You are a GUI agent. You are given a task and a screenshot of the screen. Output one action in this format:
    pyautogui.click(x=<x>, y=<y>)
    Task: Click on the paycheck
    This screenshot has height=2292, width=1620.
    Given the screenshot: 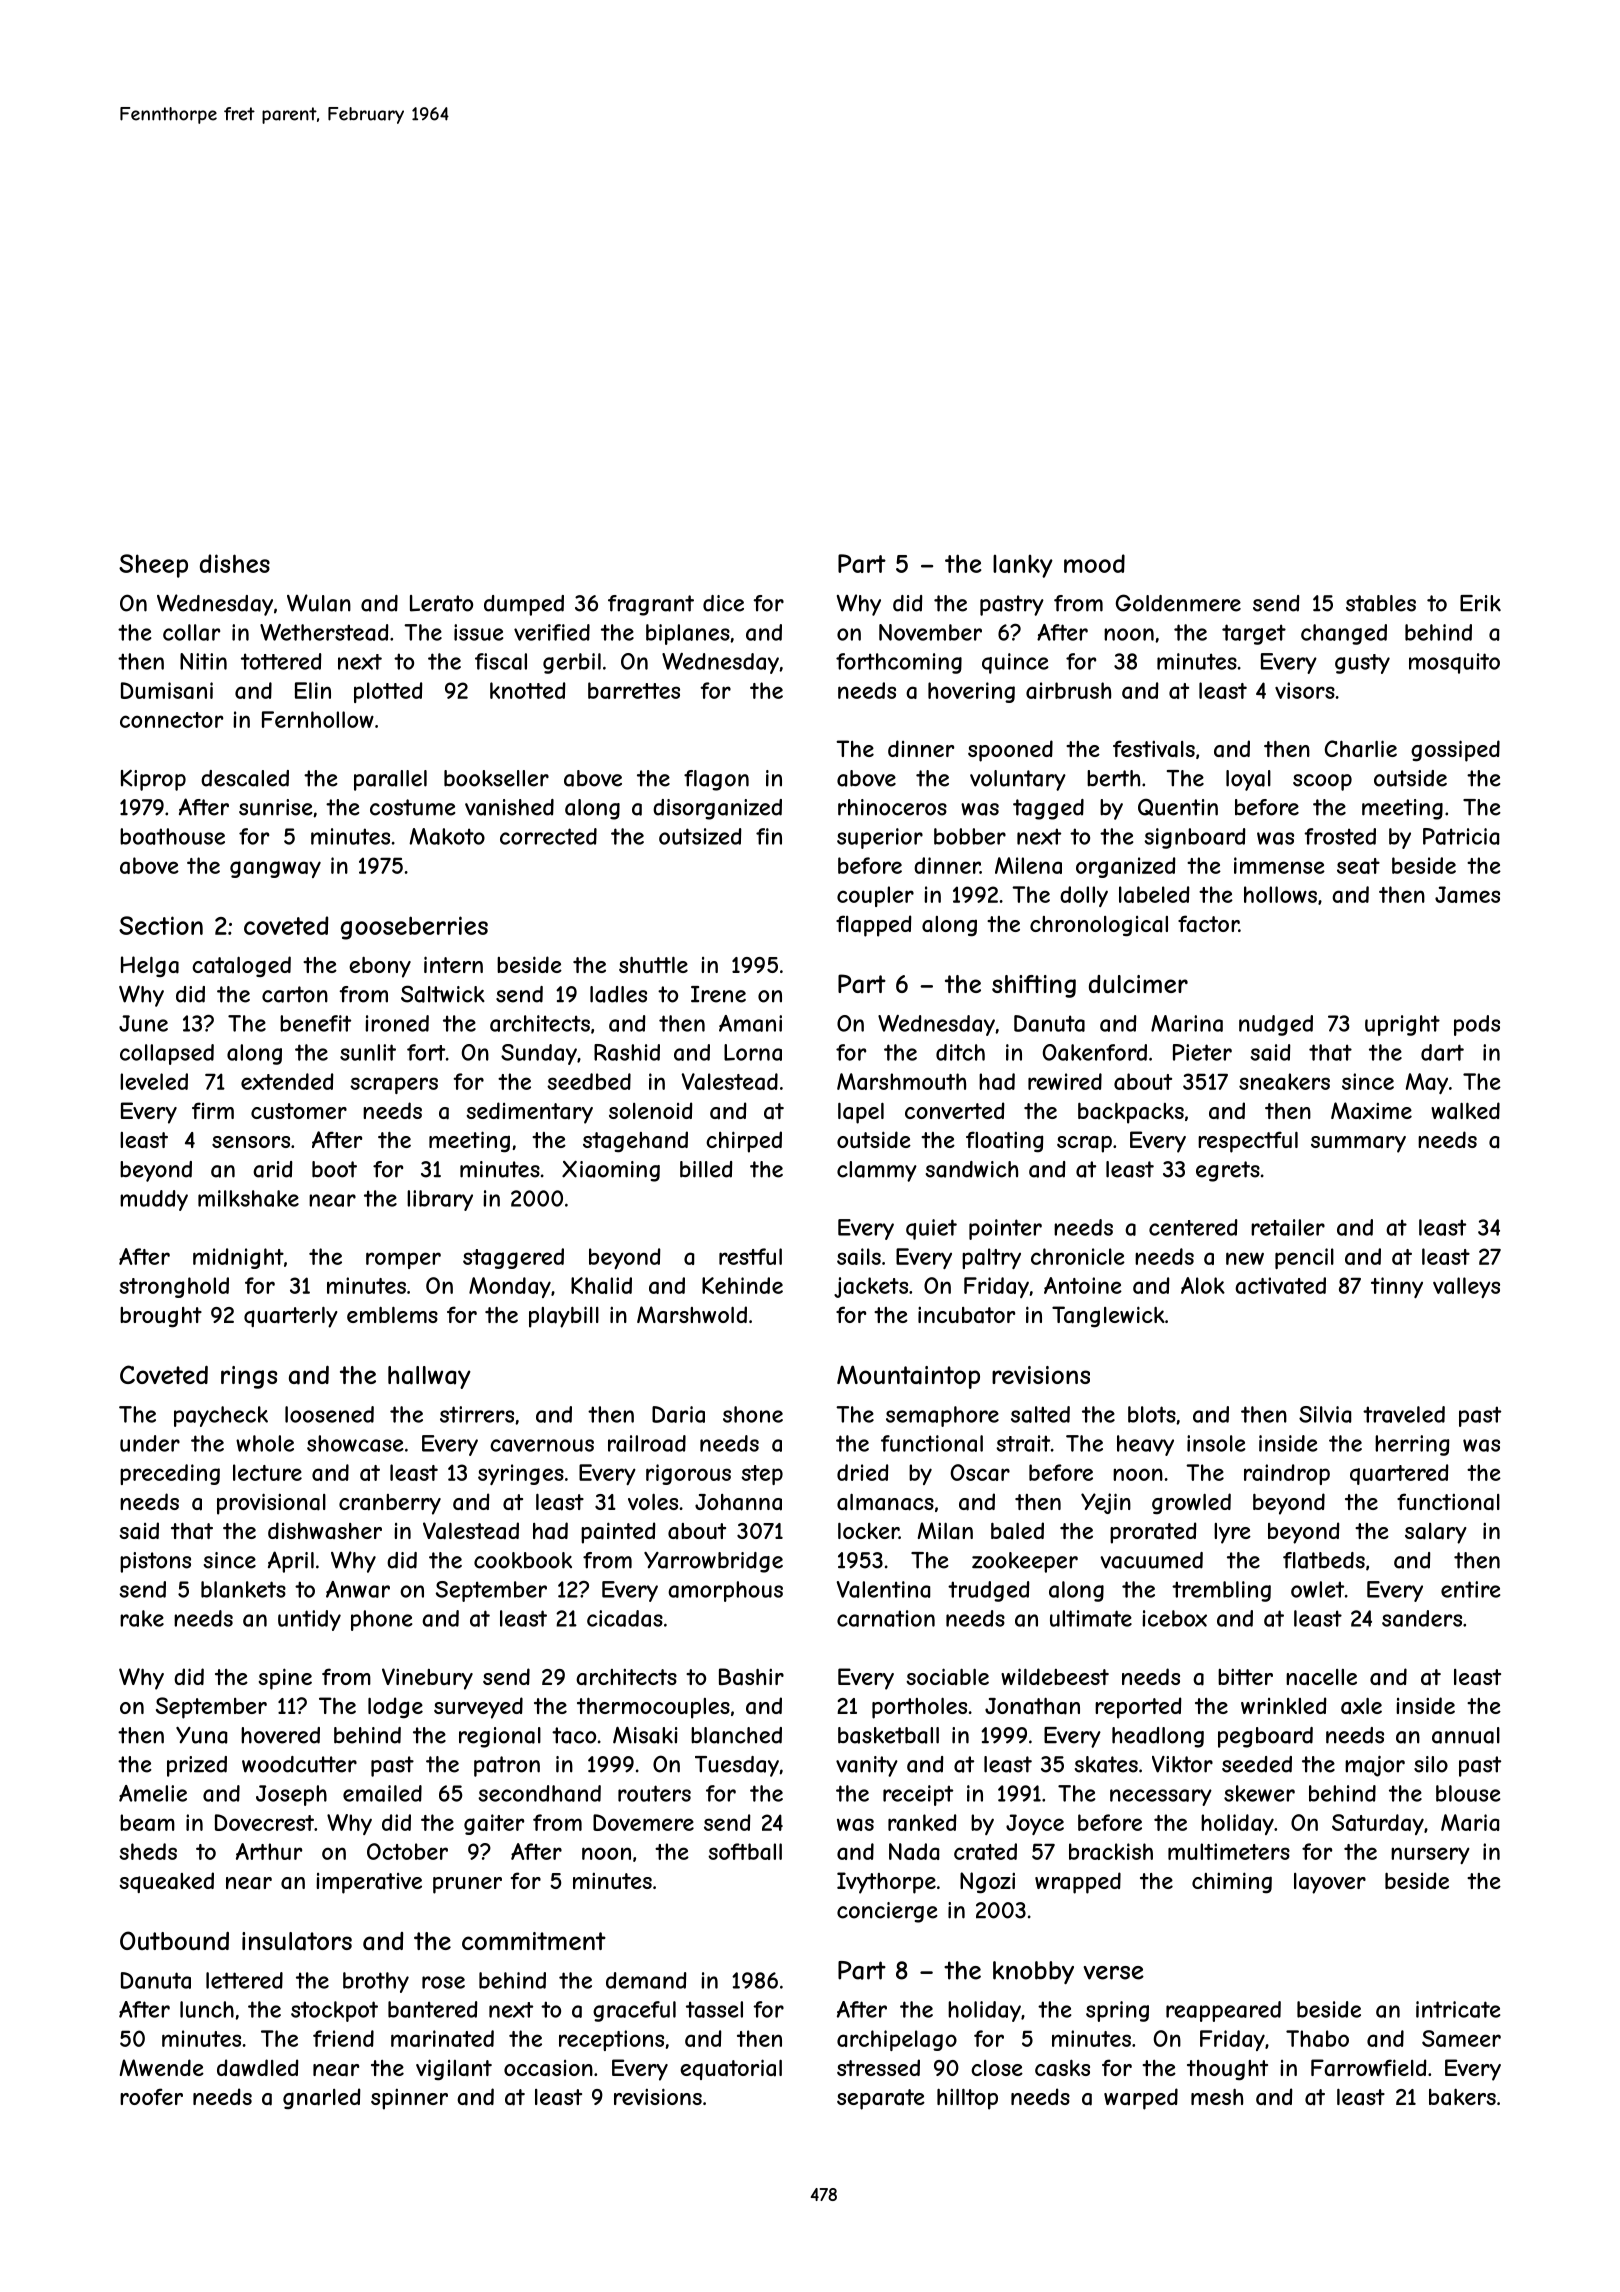 What is the action you would take?
    pyautogui.click(x=221, y=1416)
